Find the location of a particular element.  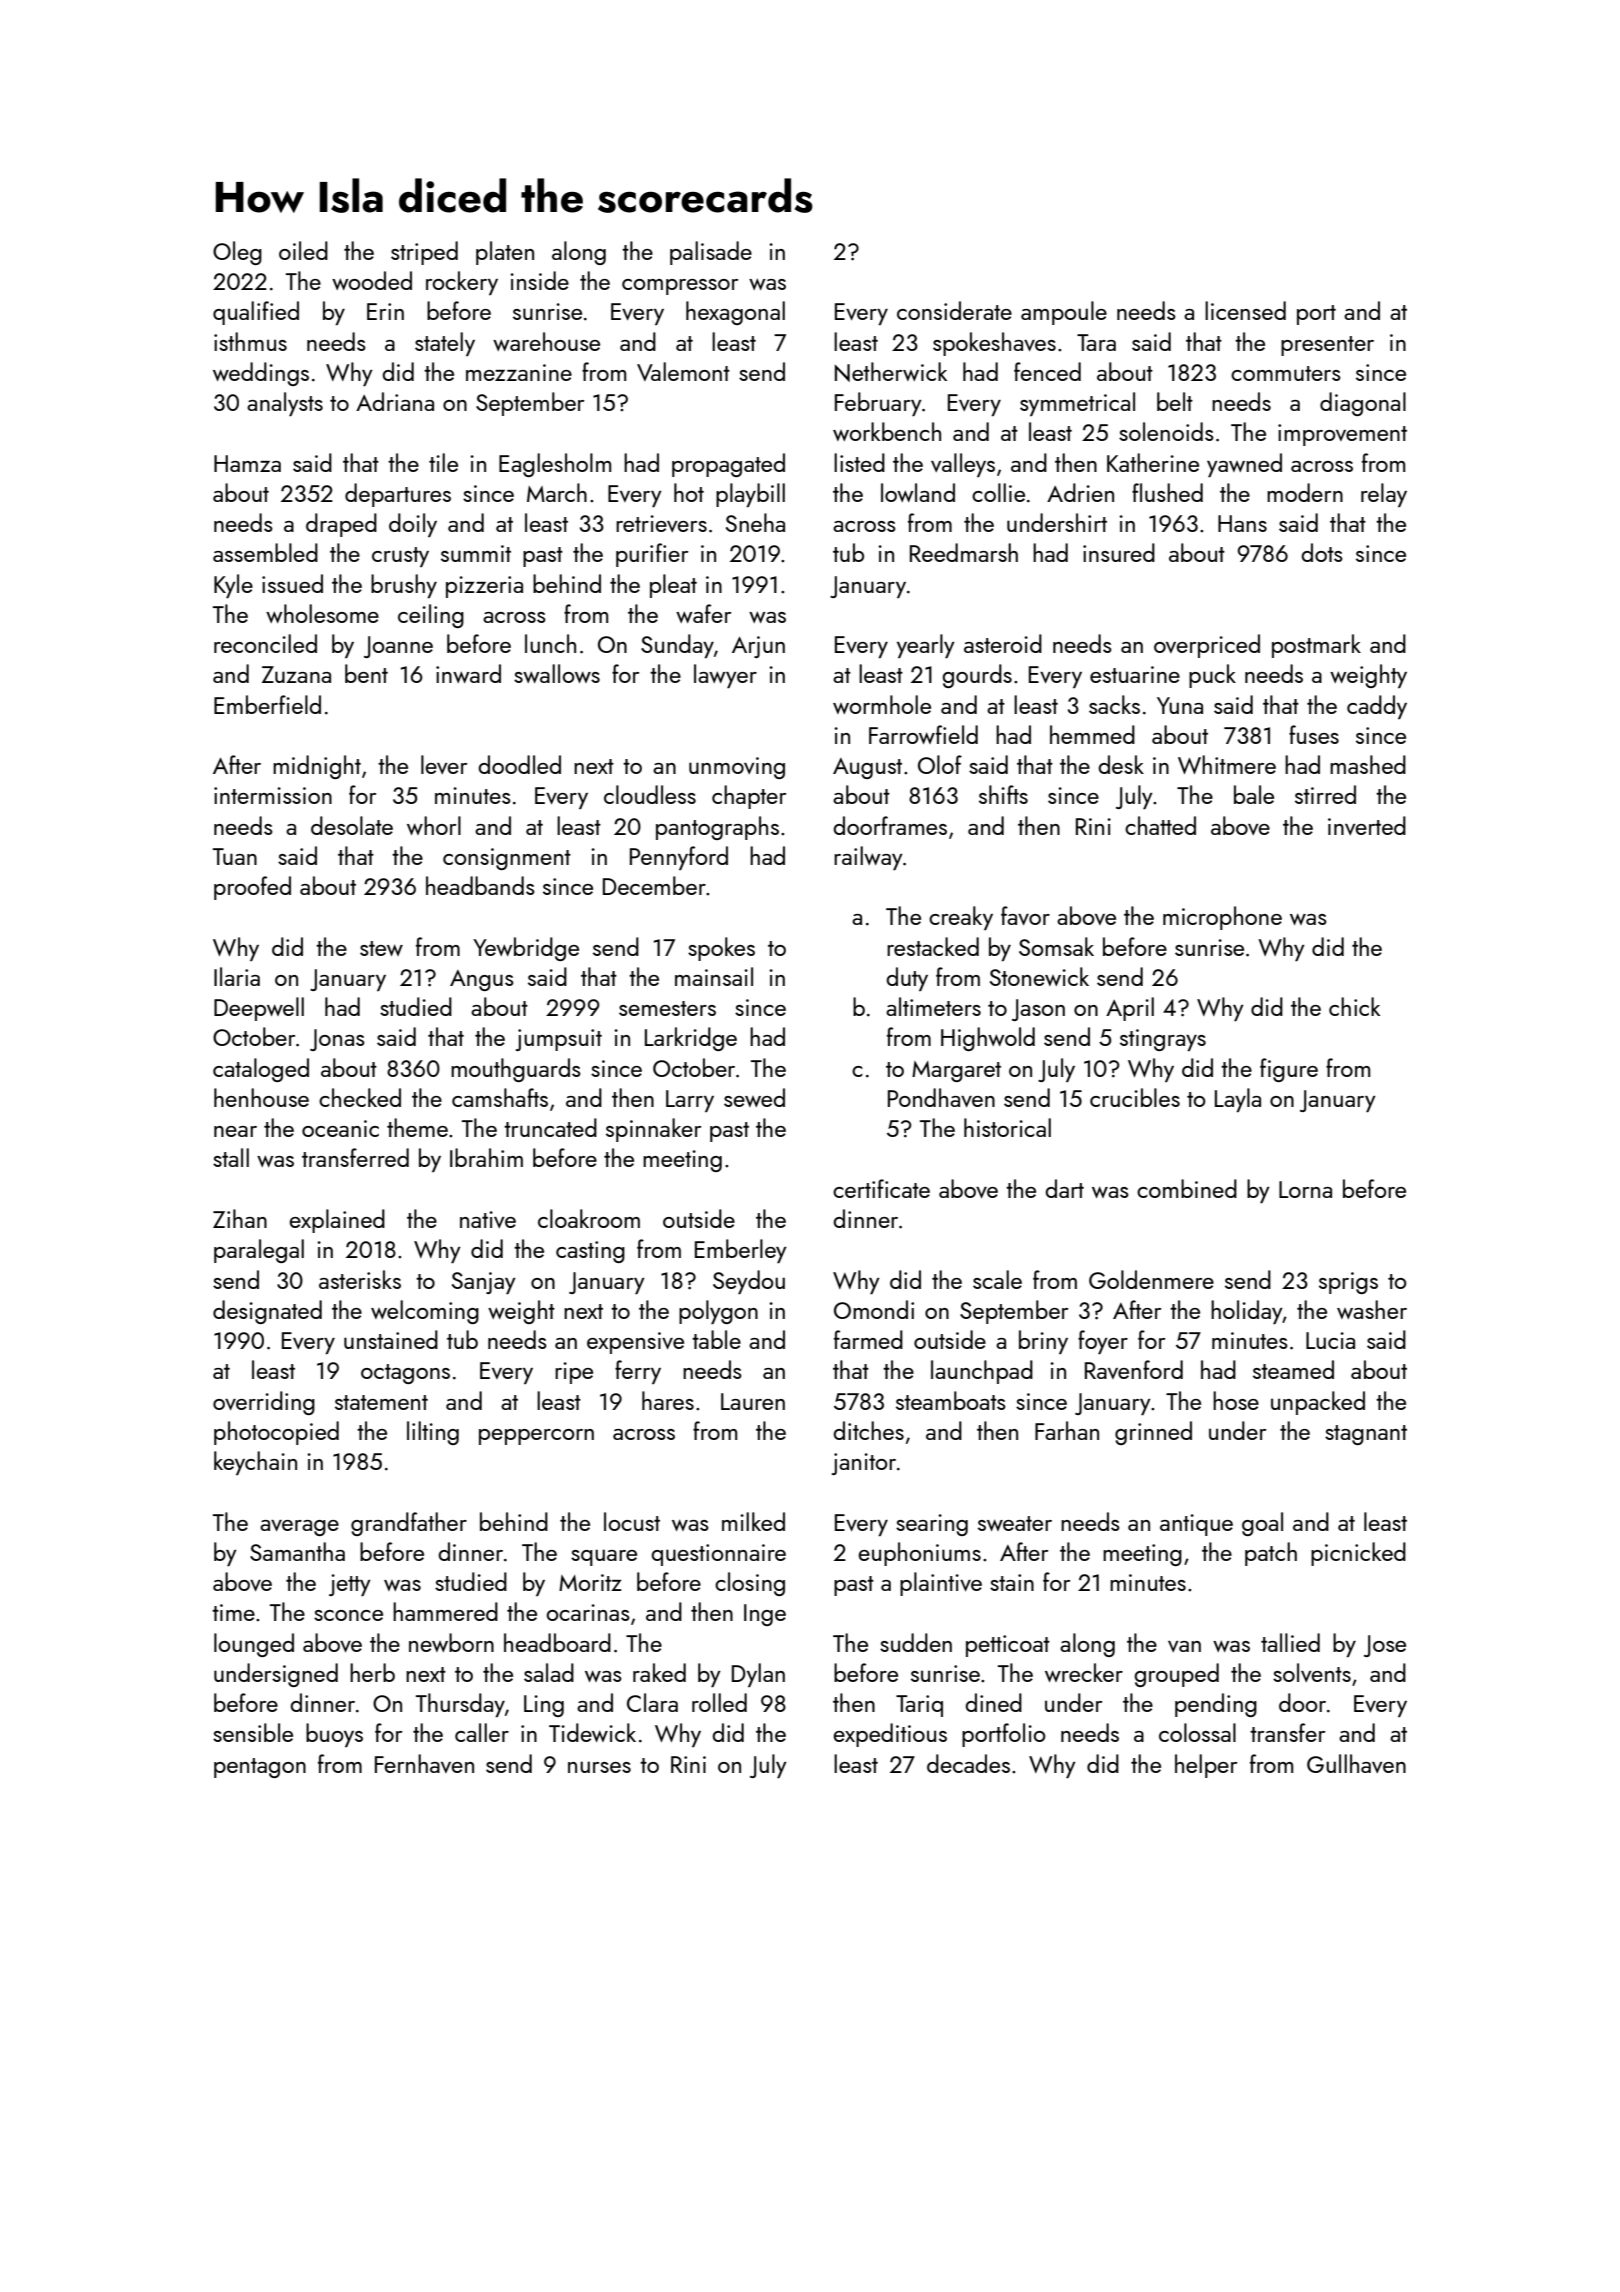

expeditious is located at coordinates (890, 1735).
